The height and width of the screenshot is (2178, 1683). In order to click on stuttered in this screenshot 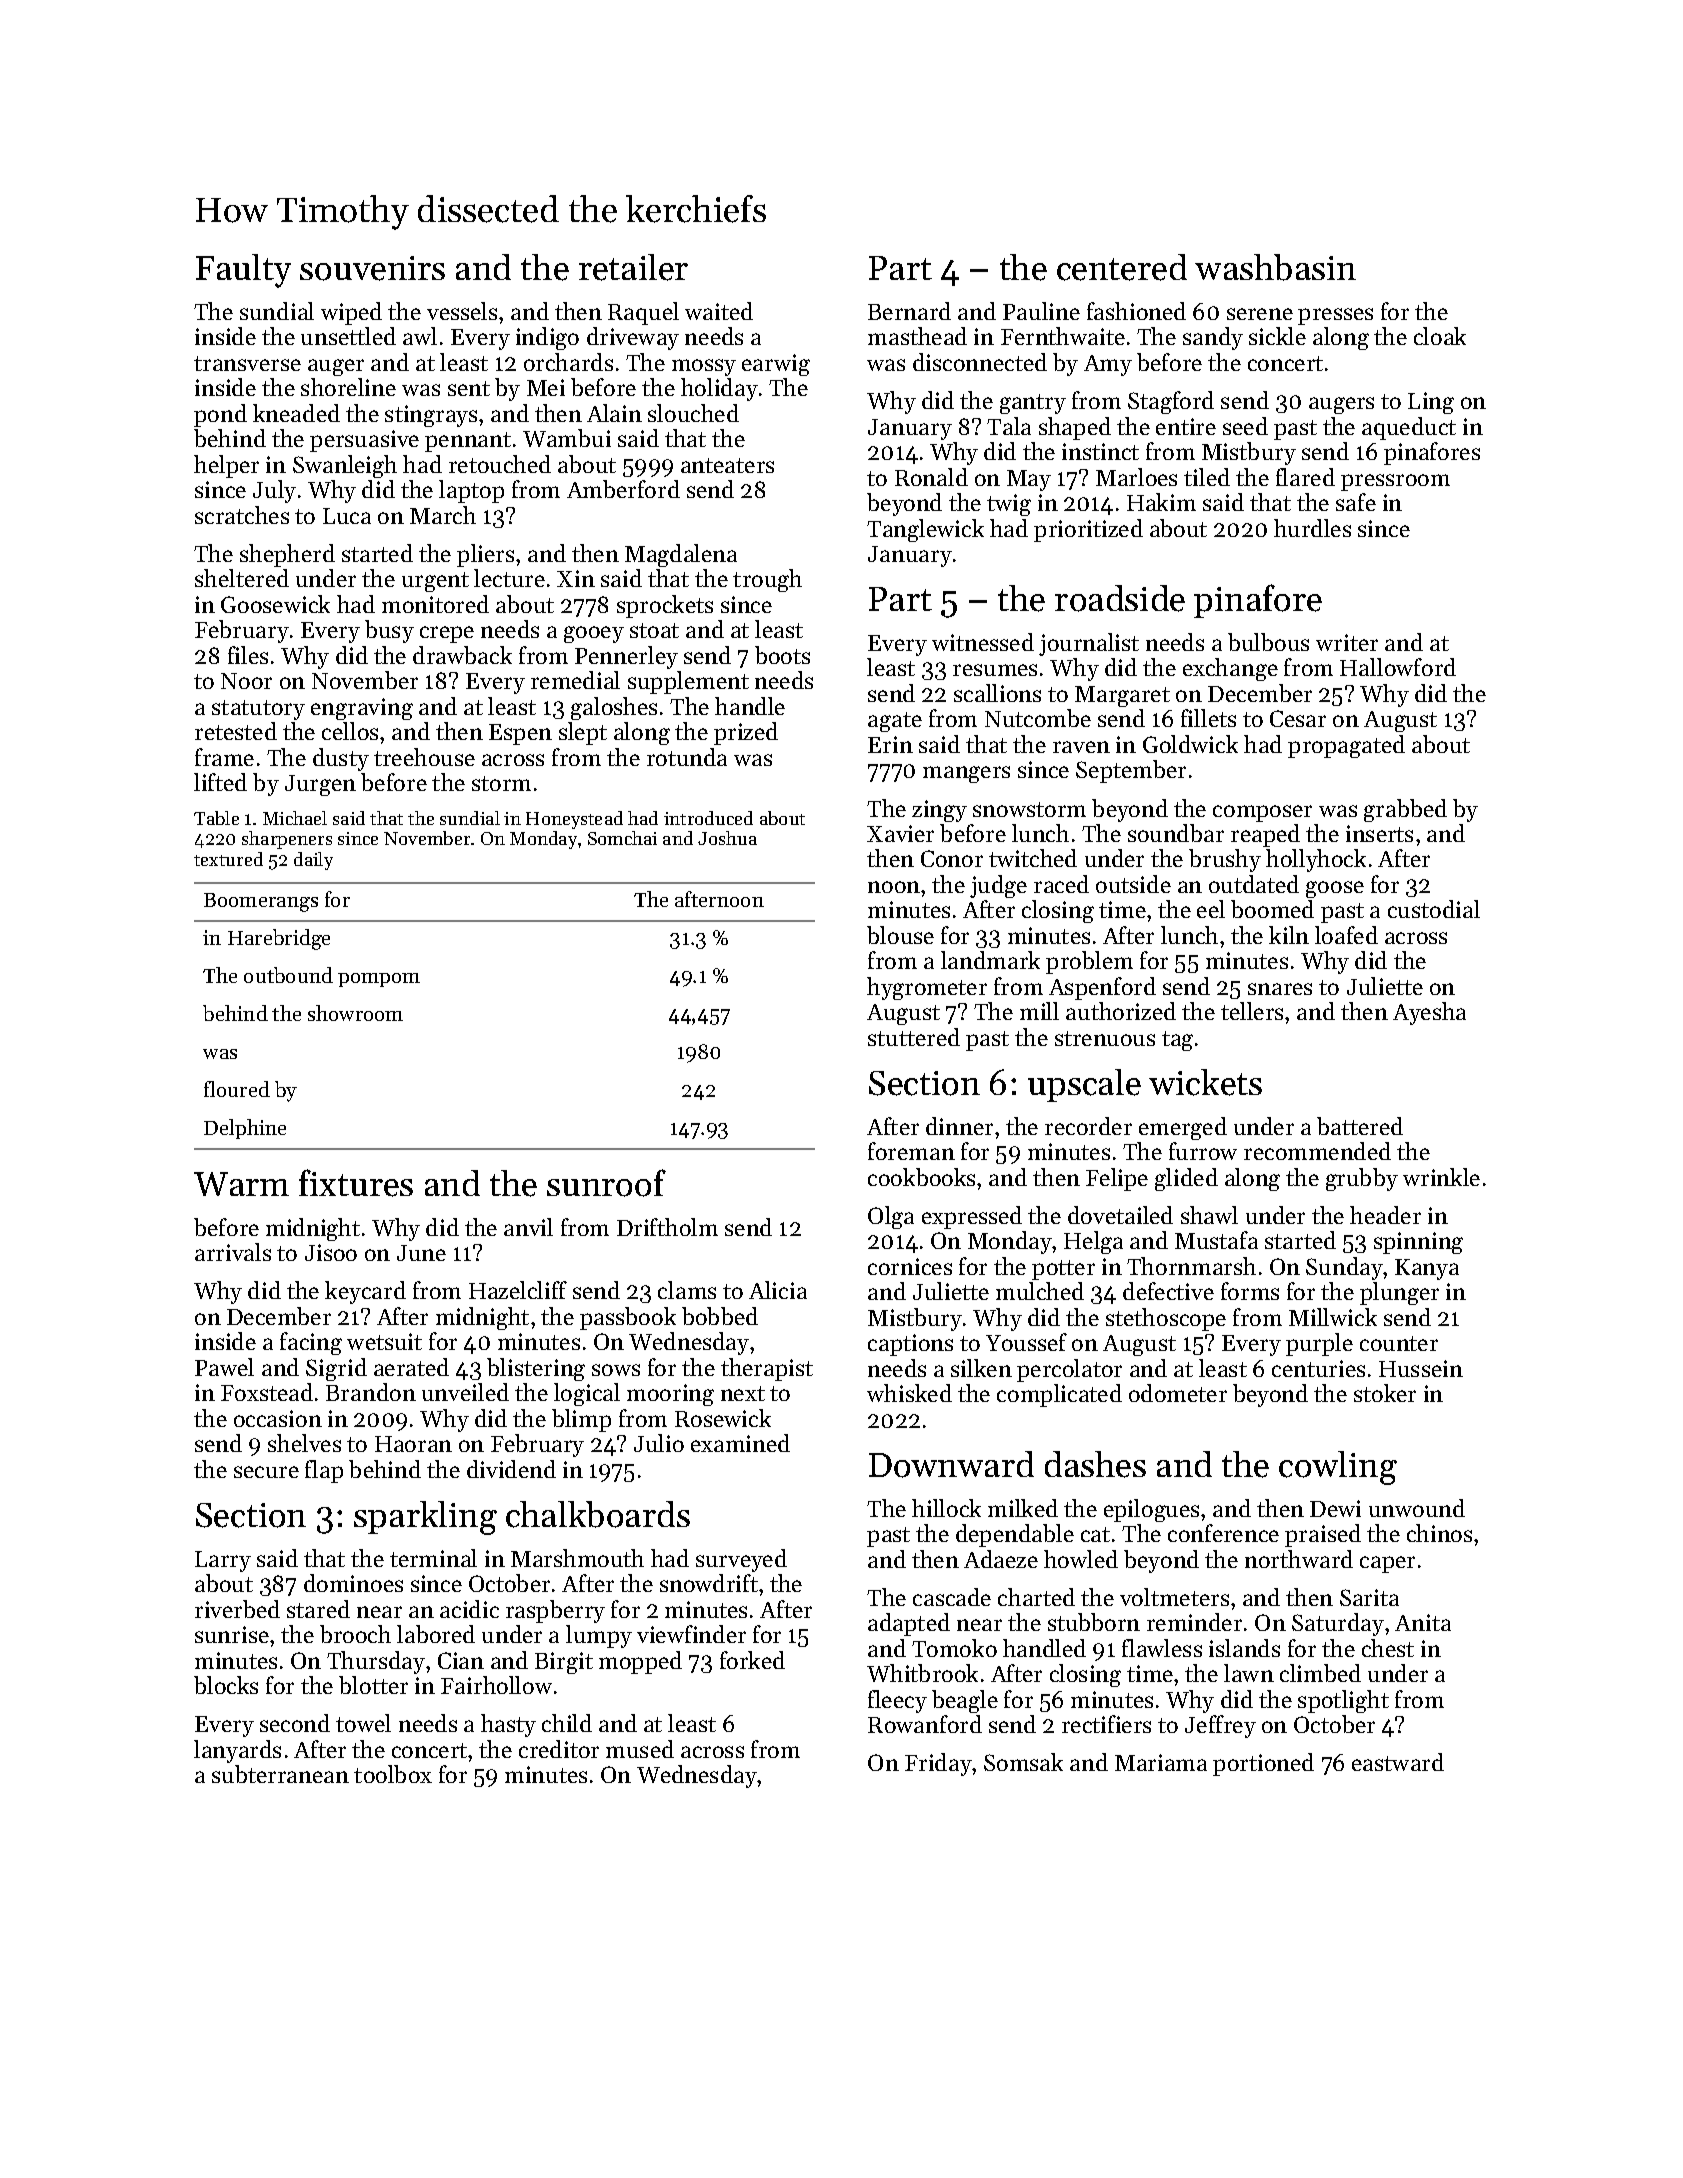, I will do `click(914, 1037)`.
